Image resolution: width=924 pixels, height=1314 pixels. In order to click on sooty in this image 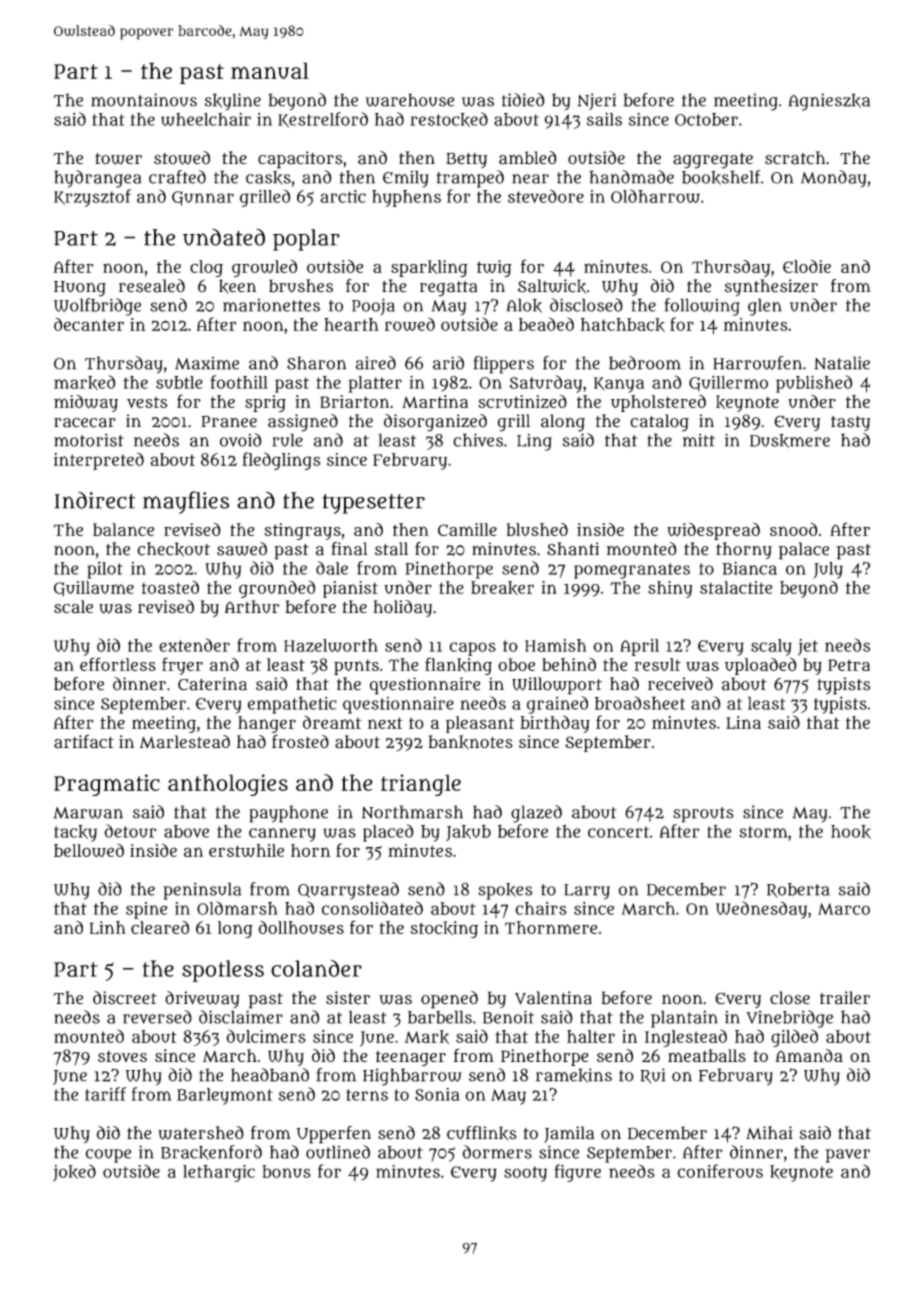, I will do `click(525, 1174)`.
